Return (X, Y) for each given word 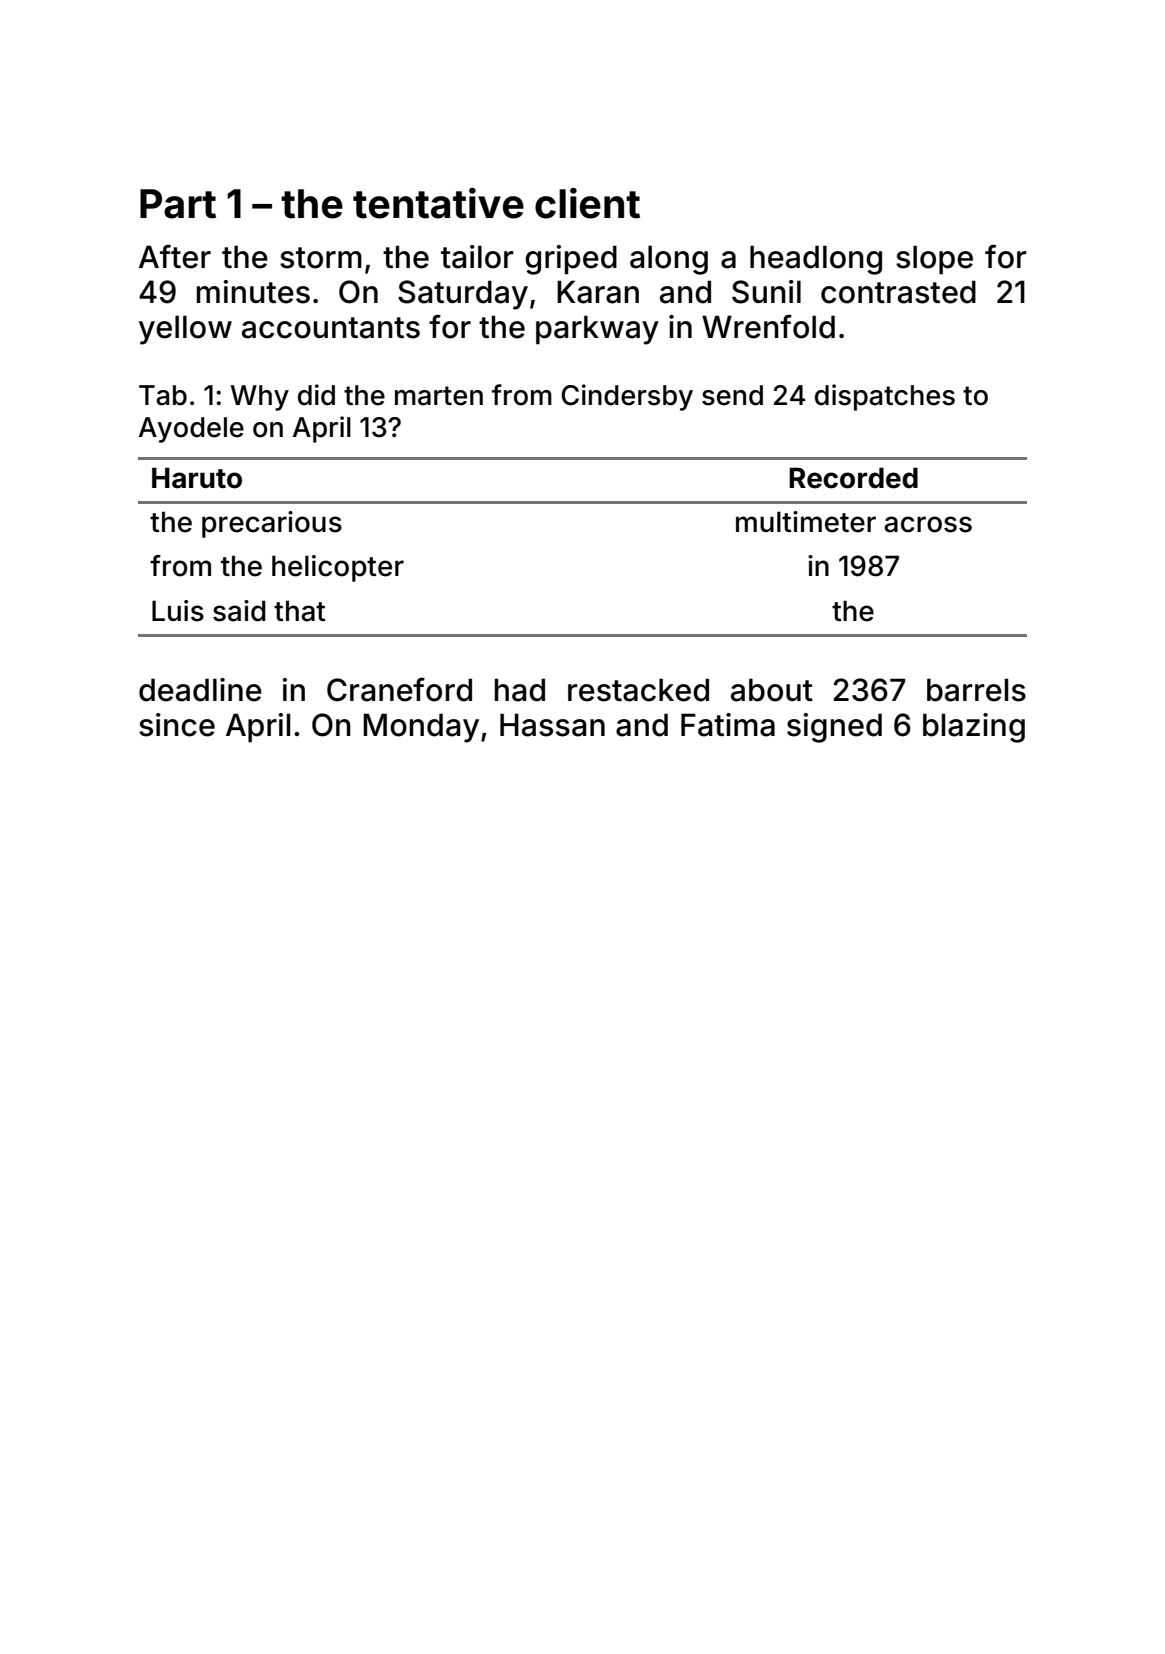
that (299, 611)
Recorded (853, 478)
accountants (331, 328)
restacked (638, 690)
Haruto (197, 478)
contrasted (898, 292)
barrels (976, 690)
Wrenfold (768, 326)
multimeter (806, 522)
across (928, 524)
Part (178, 204)
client (587, 203)
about (772, 690)
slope (934, 260)
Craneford (399, 689)
